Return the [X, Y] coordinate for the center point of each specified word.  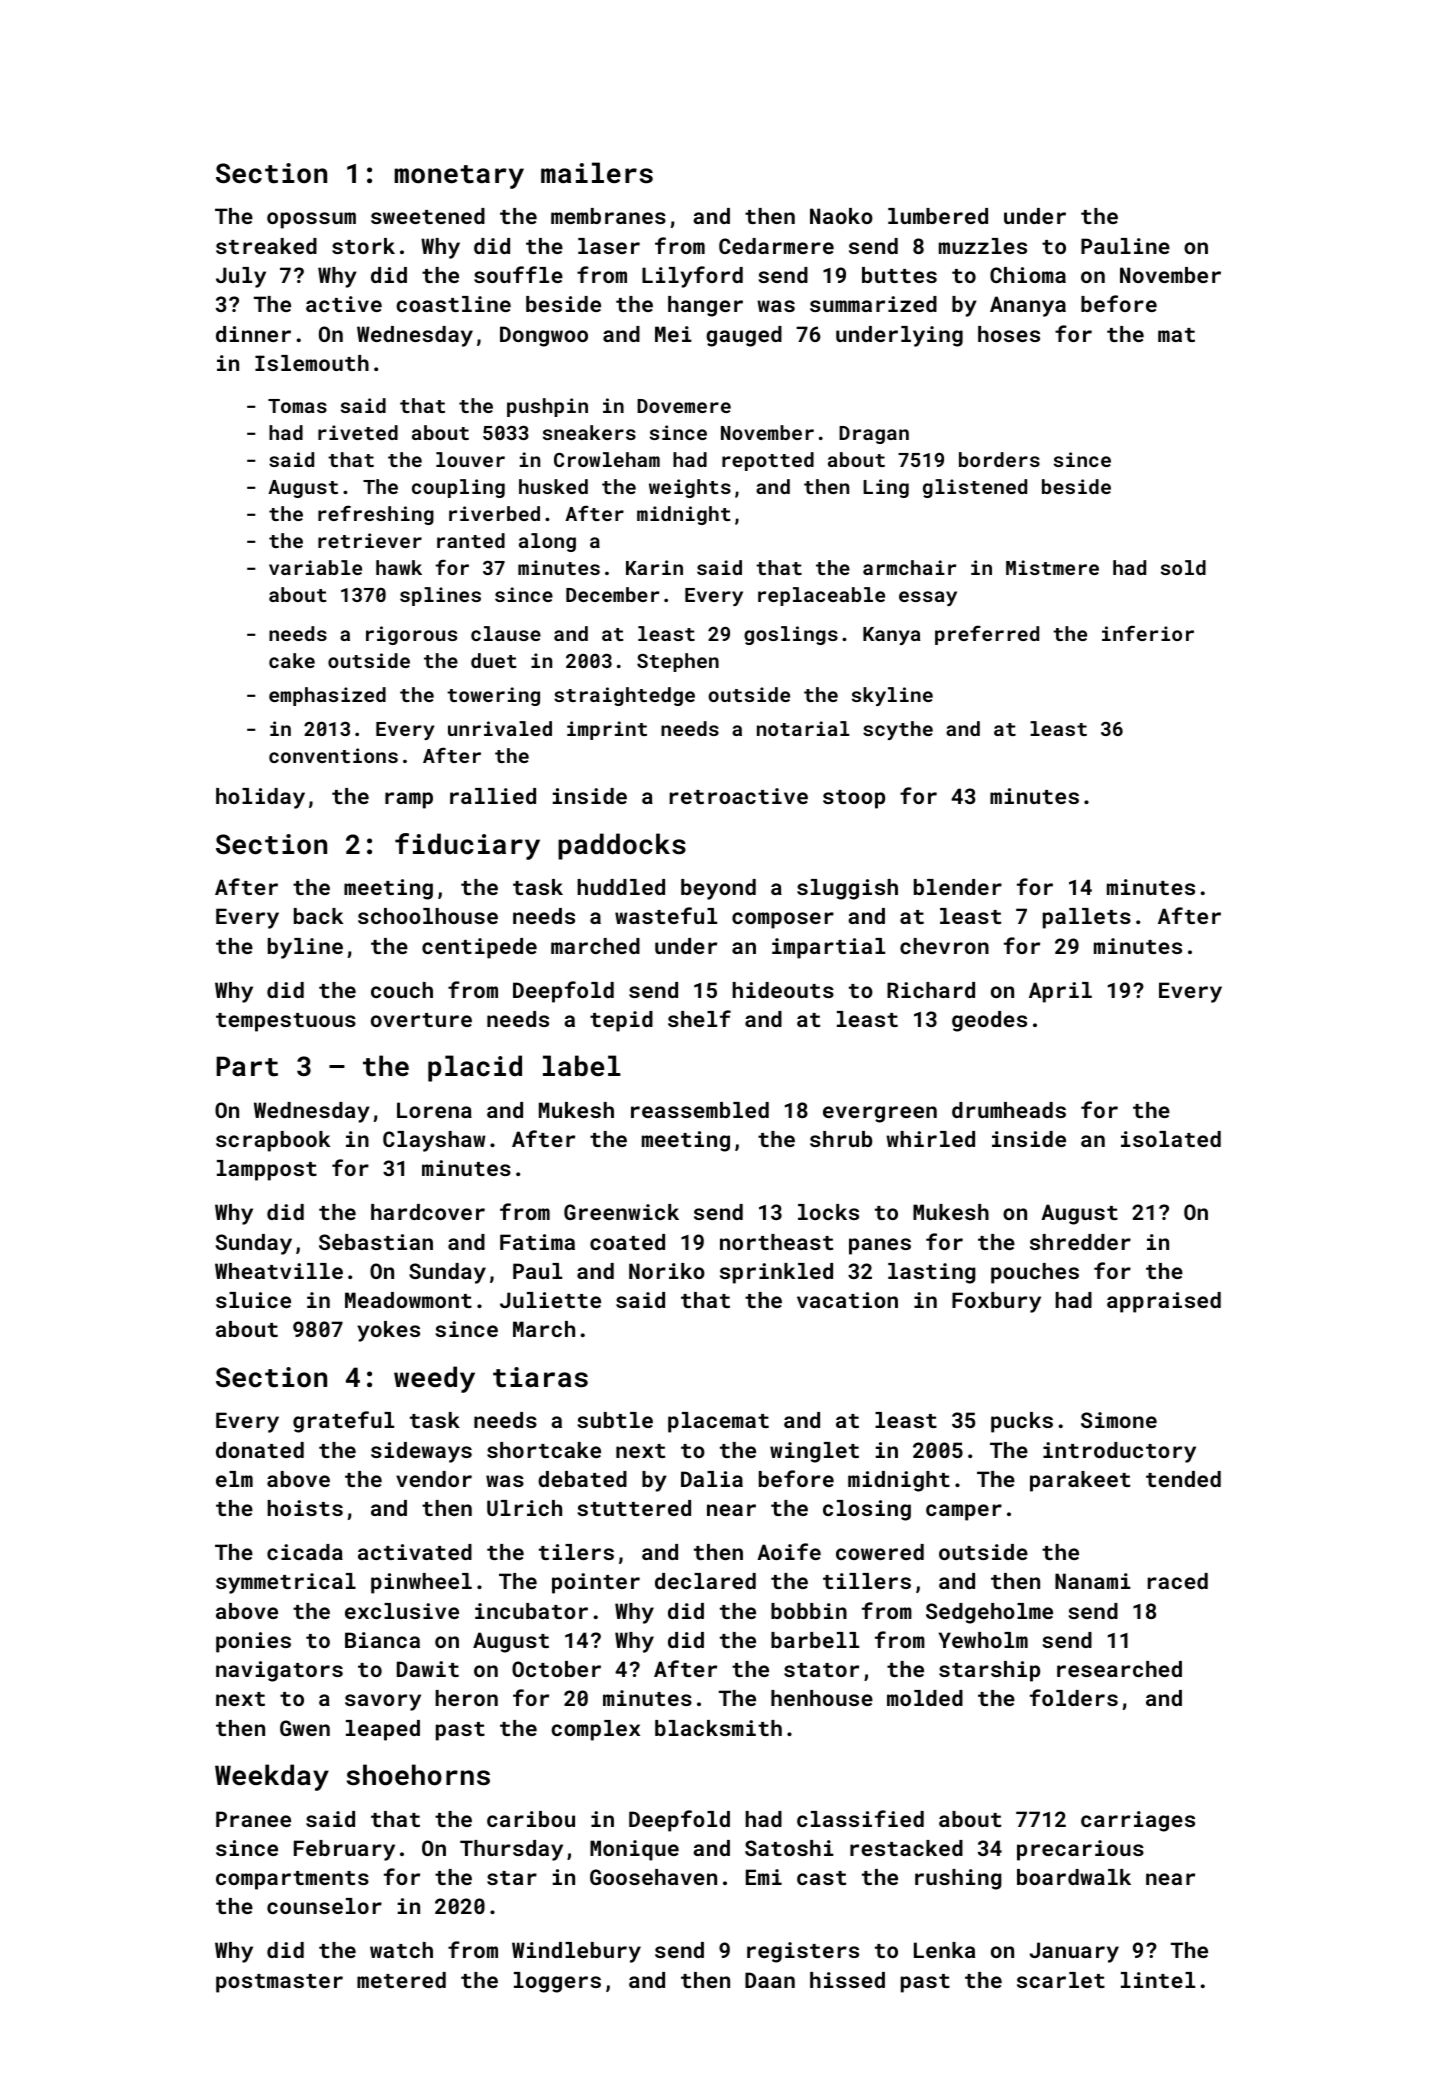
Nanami [1093, 1581]
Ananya [1028, 306]
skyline [892, 696]
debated [582, 1479]
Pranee [253, 1819]
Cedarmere [776, 246]
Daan [770, 1980]
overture [421, 1020]
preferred [987, 635]
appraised [1164, 1302]
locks [828, 1212]
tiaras [540, 1377]
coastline [453, 304]
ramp [409, 800]
